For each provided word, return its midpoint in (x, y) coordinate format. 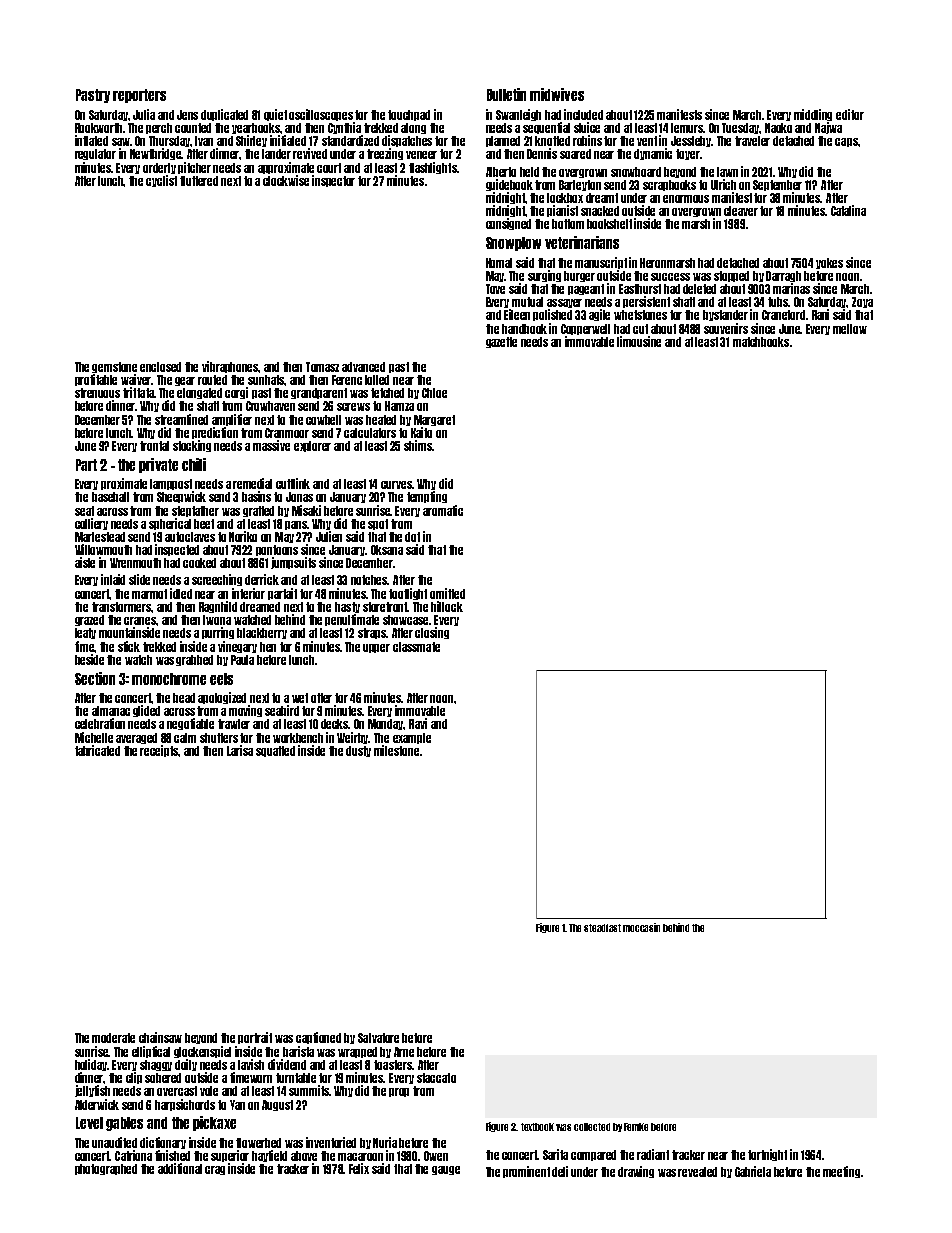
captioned (318, 1038)
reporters (139, 96)
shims (418, 445)
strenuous (97, 393)
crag (215, 1170)
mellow (850, 329)
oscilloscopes (321, 115)
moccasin (641, 927)
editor (850, 114)
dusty (358, 751)
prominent (526, 1172)
